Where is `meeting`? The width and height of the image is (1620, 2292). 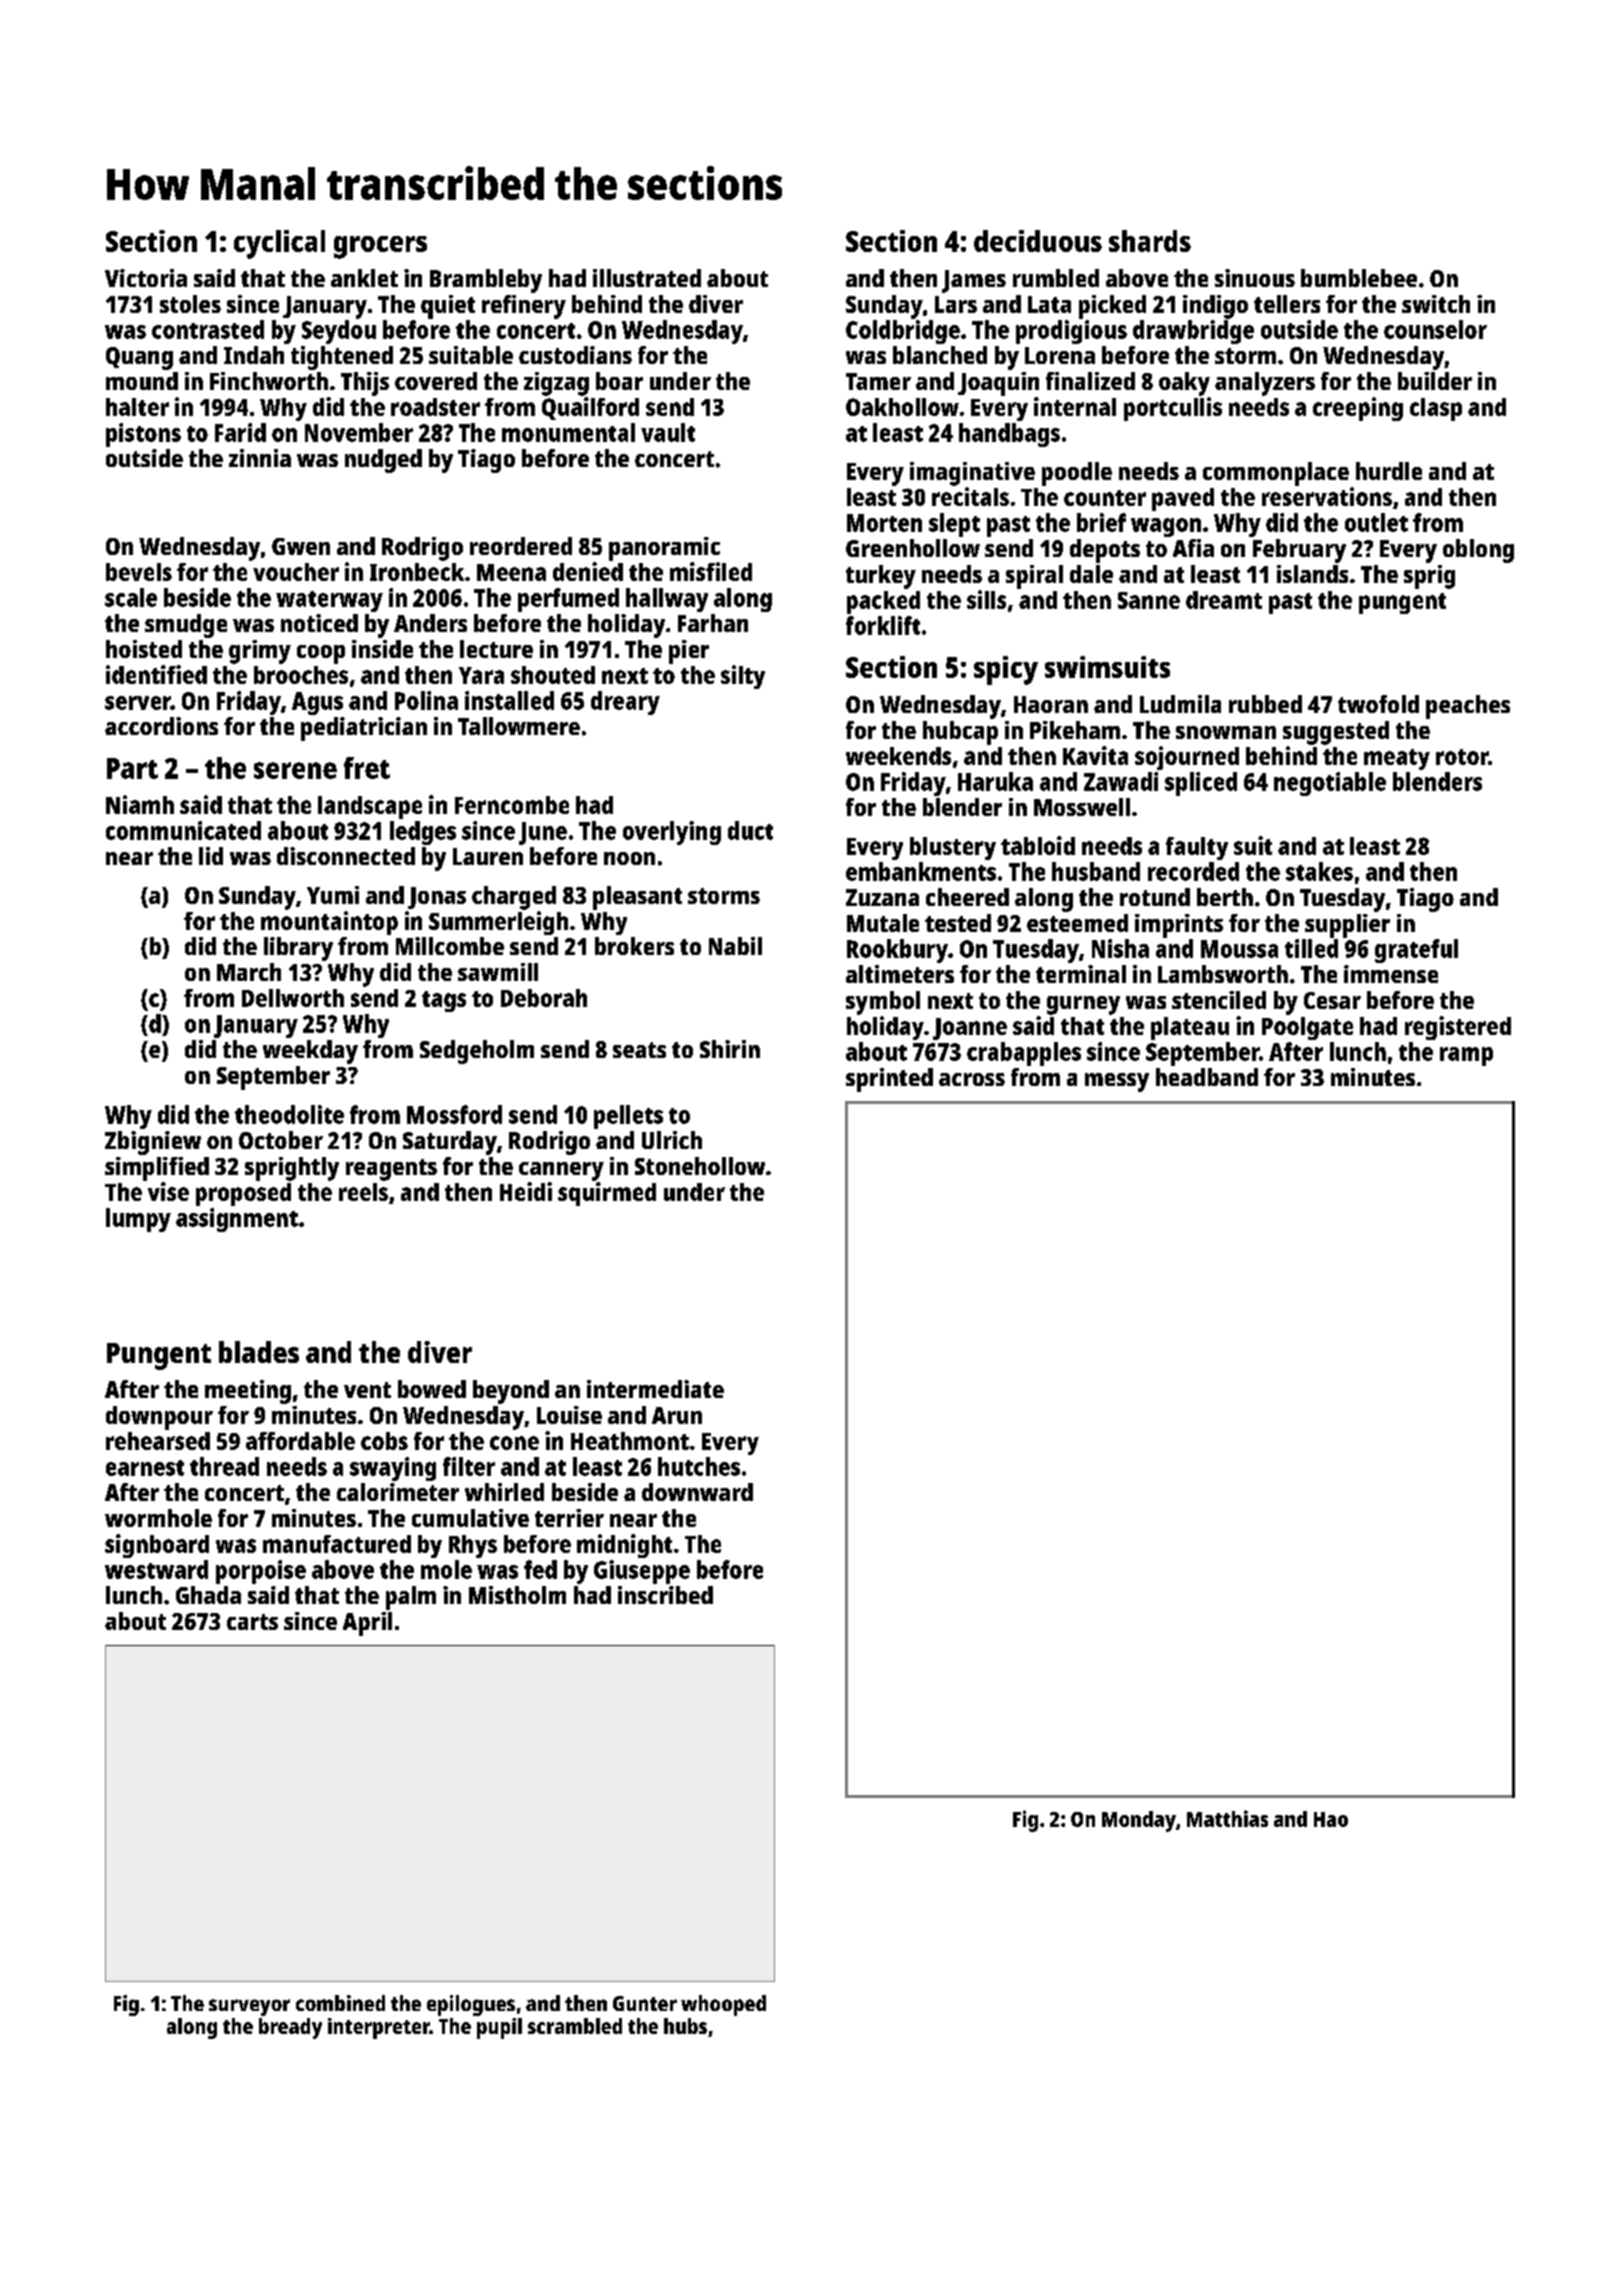
meeting is located at coordinates (248, 1392).
